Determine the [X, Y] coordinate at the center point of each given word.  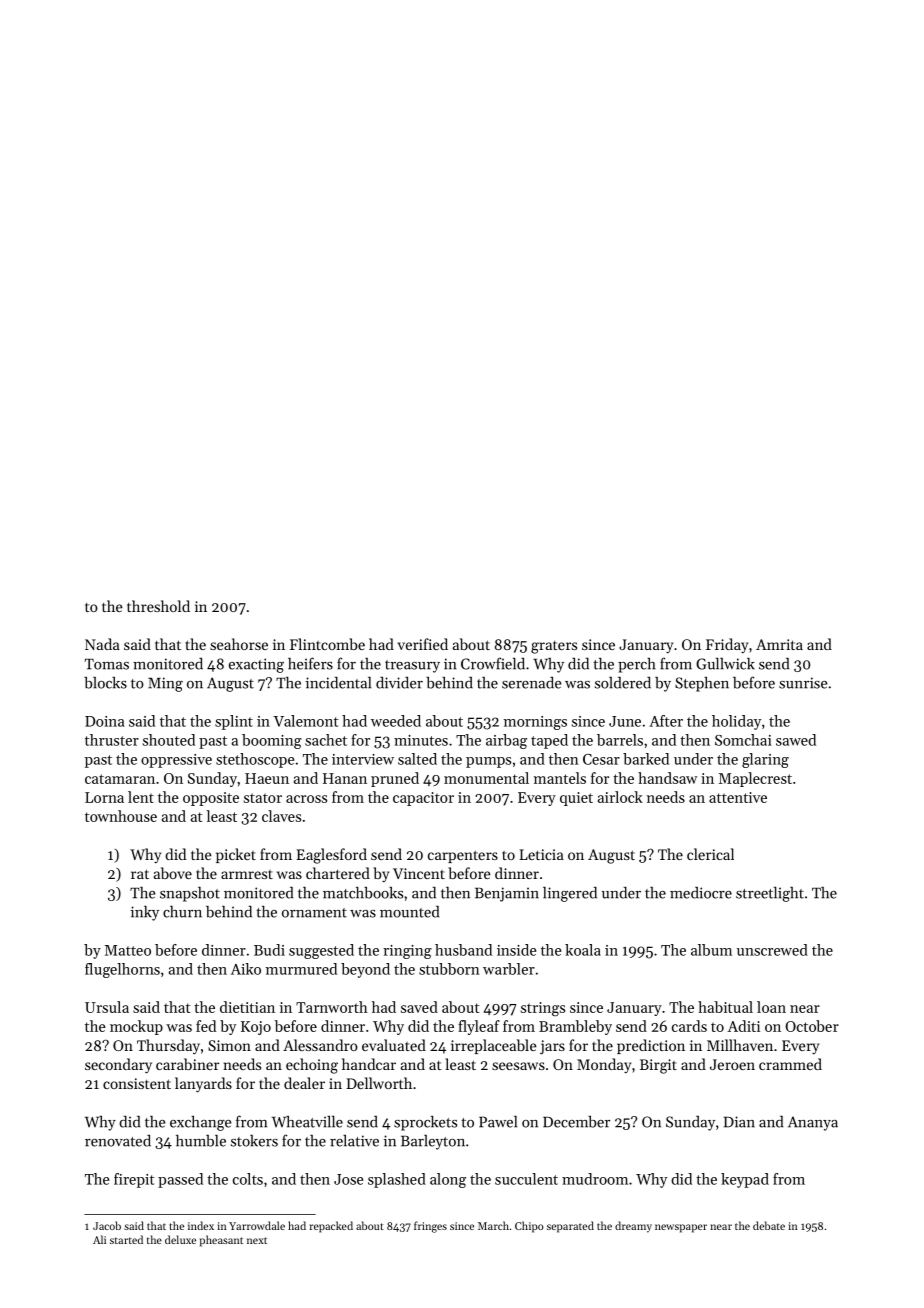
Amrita [779, 644]
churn [182, 912]
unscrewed [772, 950]
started [126, 1239]
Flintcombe [327, 644]
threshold [158, 606]
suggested [321, 951]
